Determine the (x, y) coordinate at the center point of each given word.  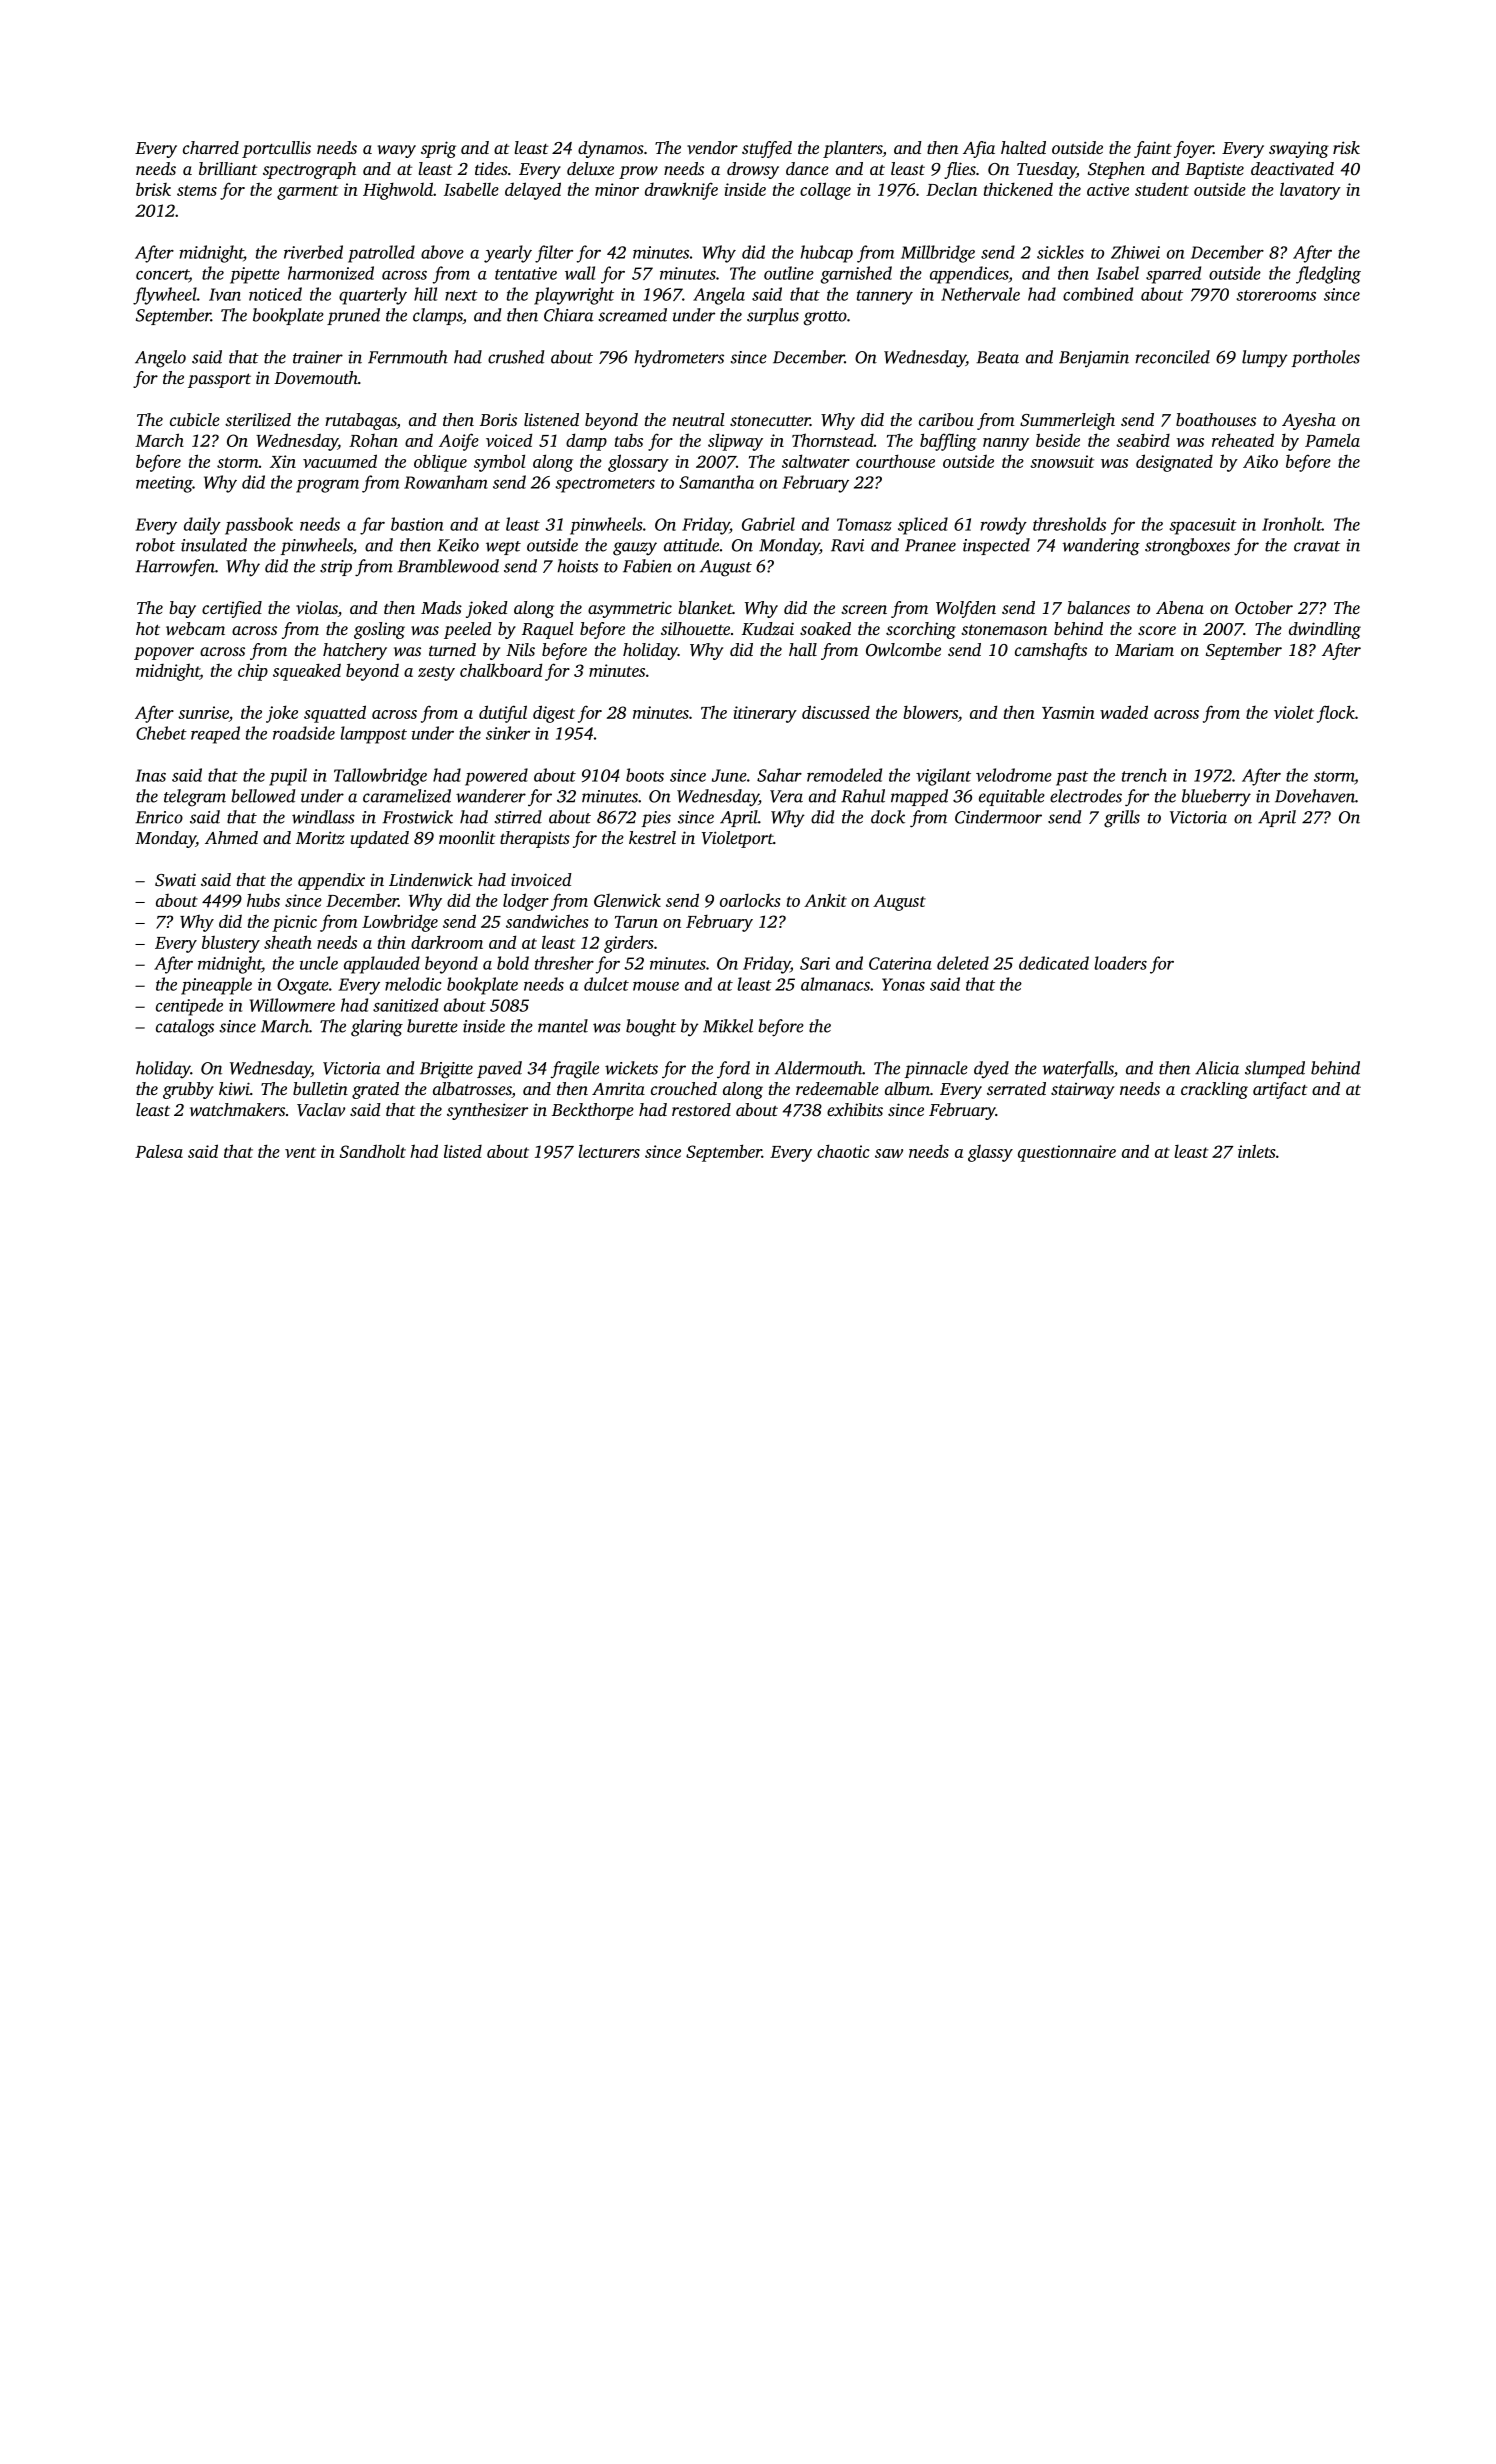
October (1264, 608)
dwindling (1325, 630)
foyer (1194, 149)
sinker (508, 733)
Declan (951, 189)
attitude (691, 545)
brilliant (228, 168)
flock (1336, 714)
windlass (323, 817)
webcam (195, 628)
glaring (377, 1028)
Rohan (373, 440)
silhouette (695, 628)
